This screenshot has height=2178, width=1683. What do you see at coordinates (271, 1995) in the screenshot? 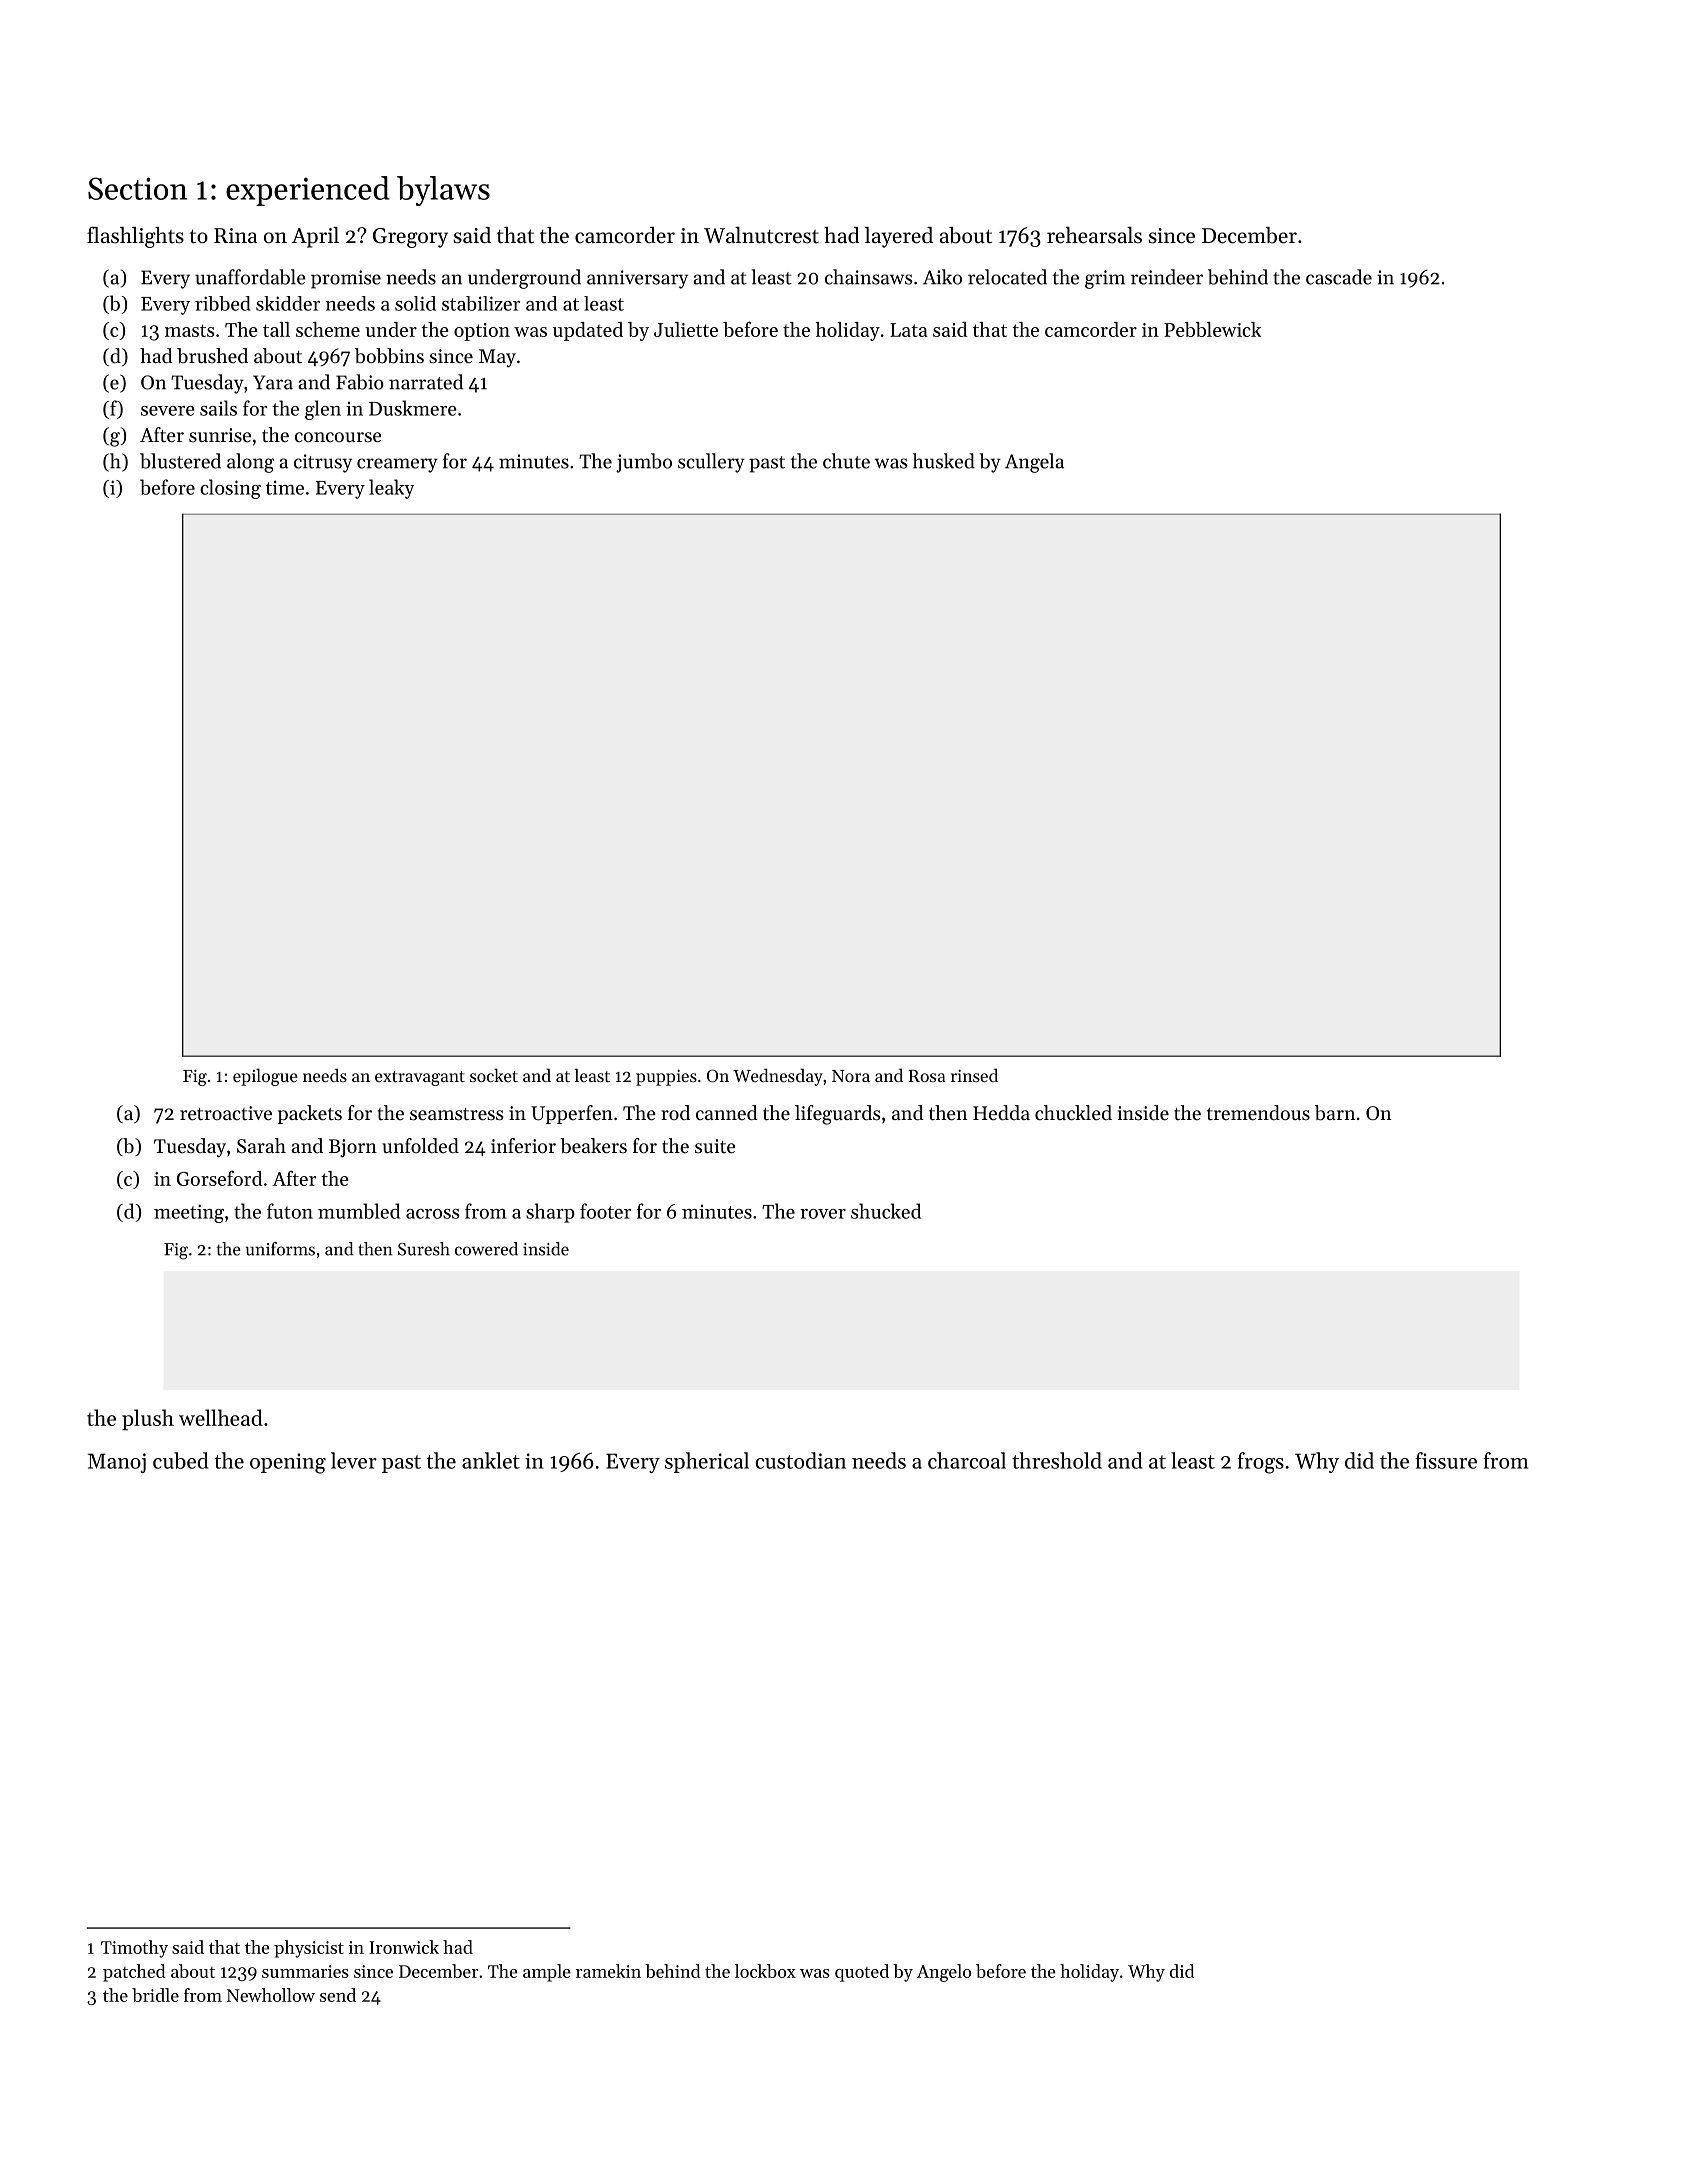
I see `Newhollow` at bounding box center [271, 1995].
